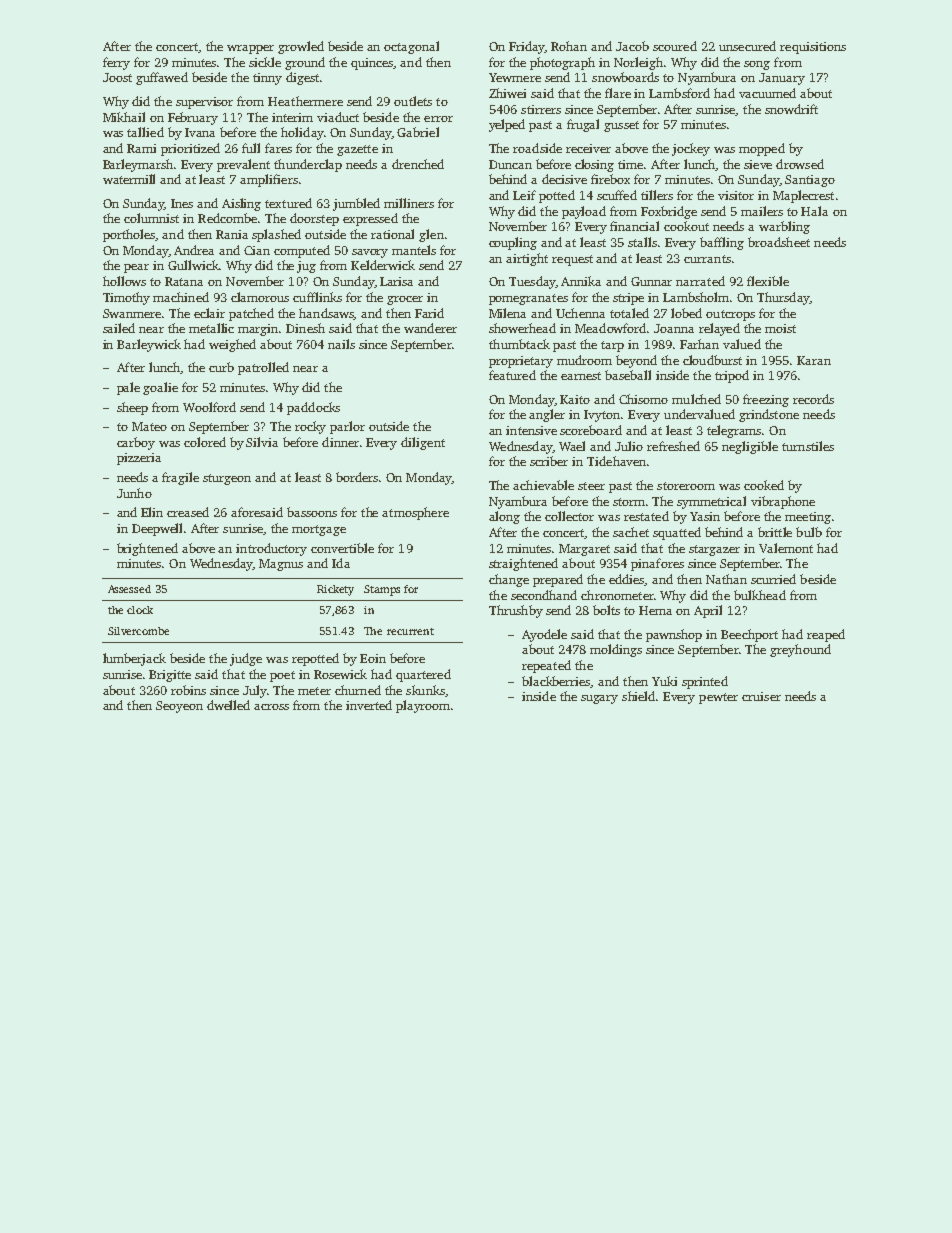 This screenshot has height=1233, width=952. I want to click on computed, so click(302, 251).
